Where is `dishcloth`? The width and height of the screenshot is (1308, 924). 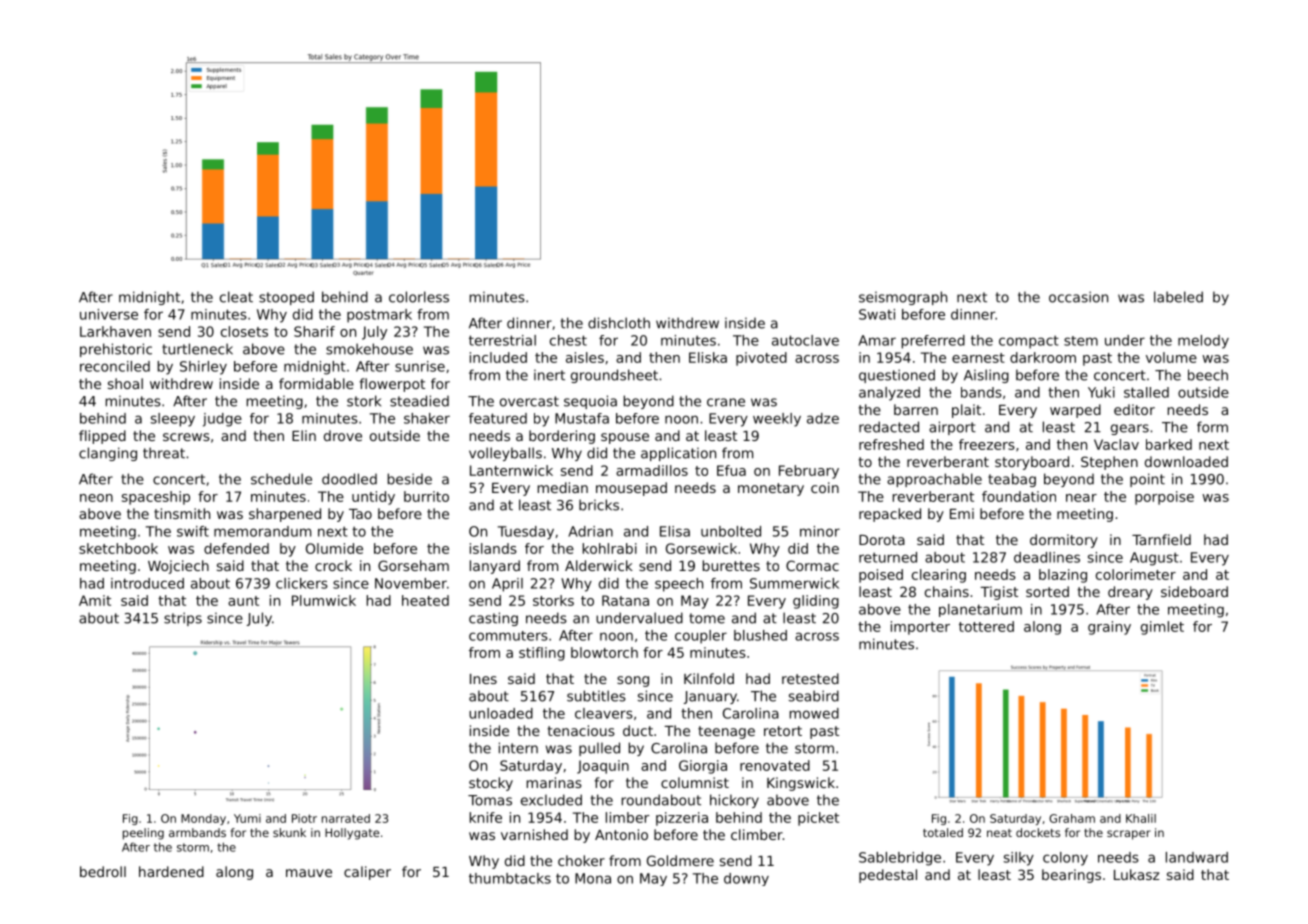 dishcloth is located at coordinates (619, 323).
